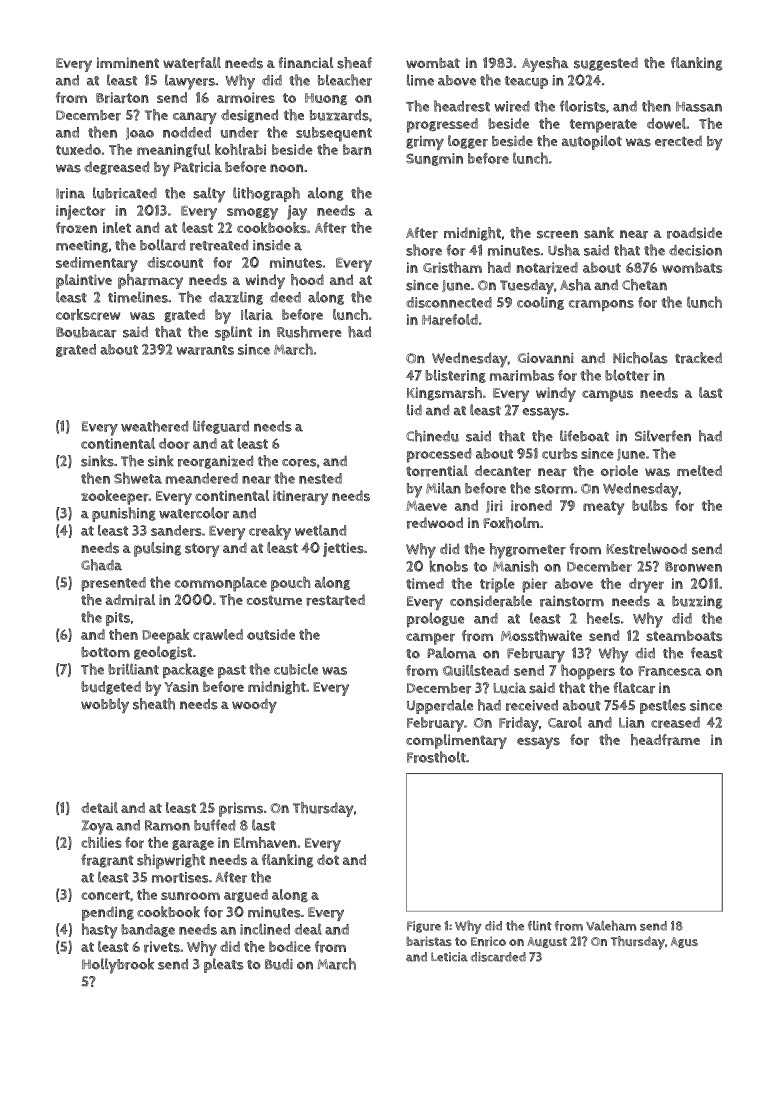 The image size is (778, 1104). Describe the element at coordinates (675, 722) in the image. I see `creased` at that location.
